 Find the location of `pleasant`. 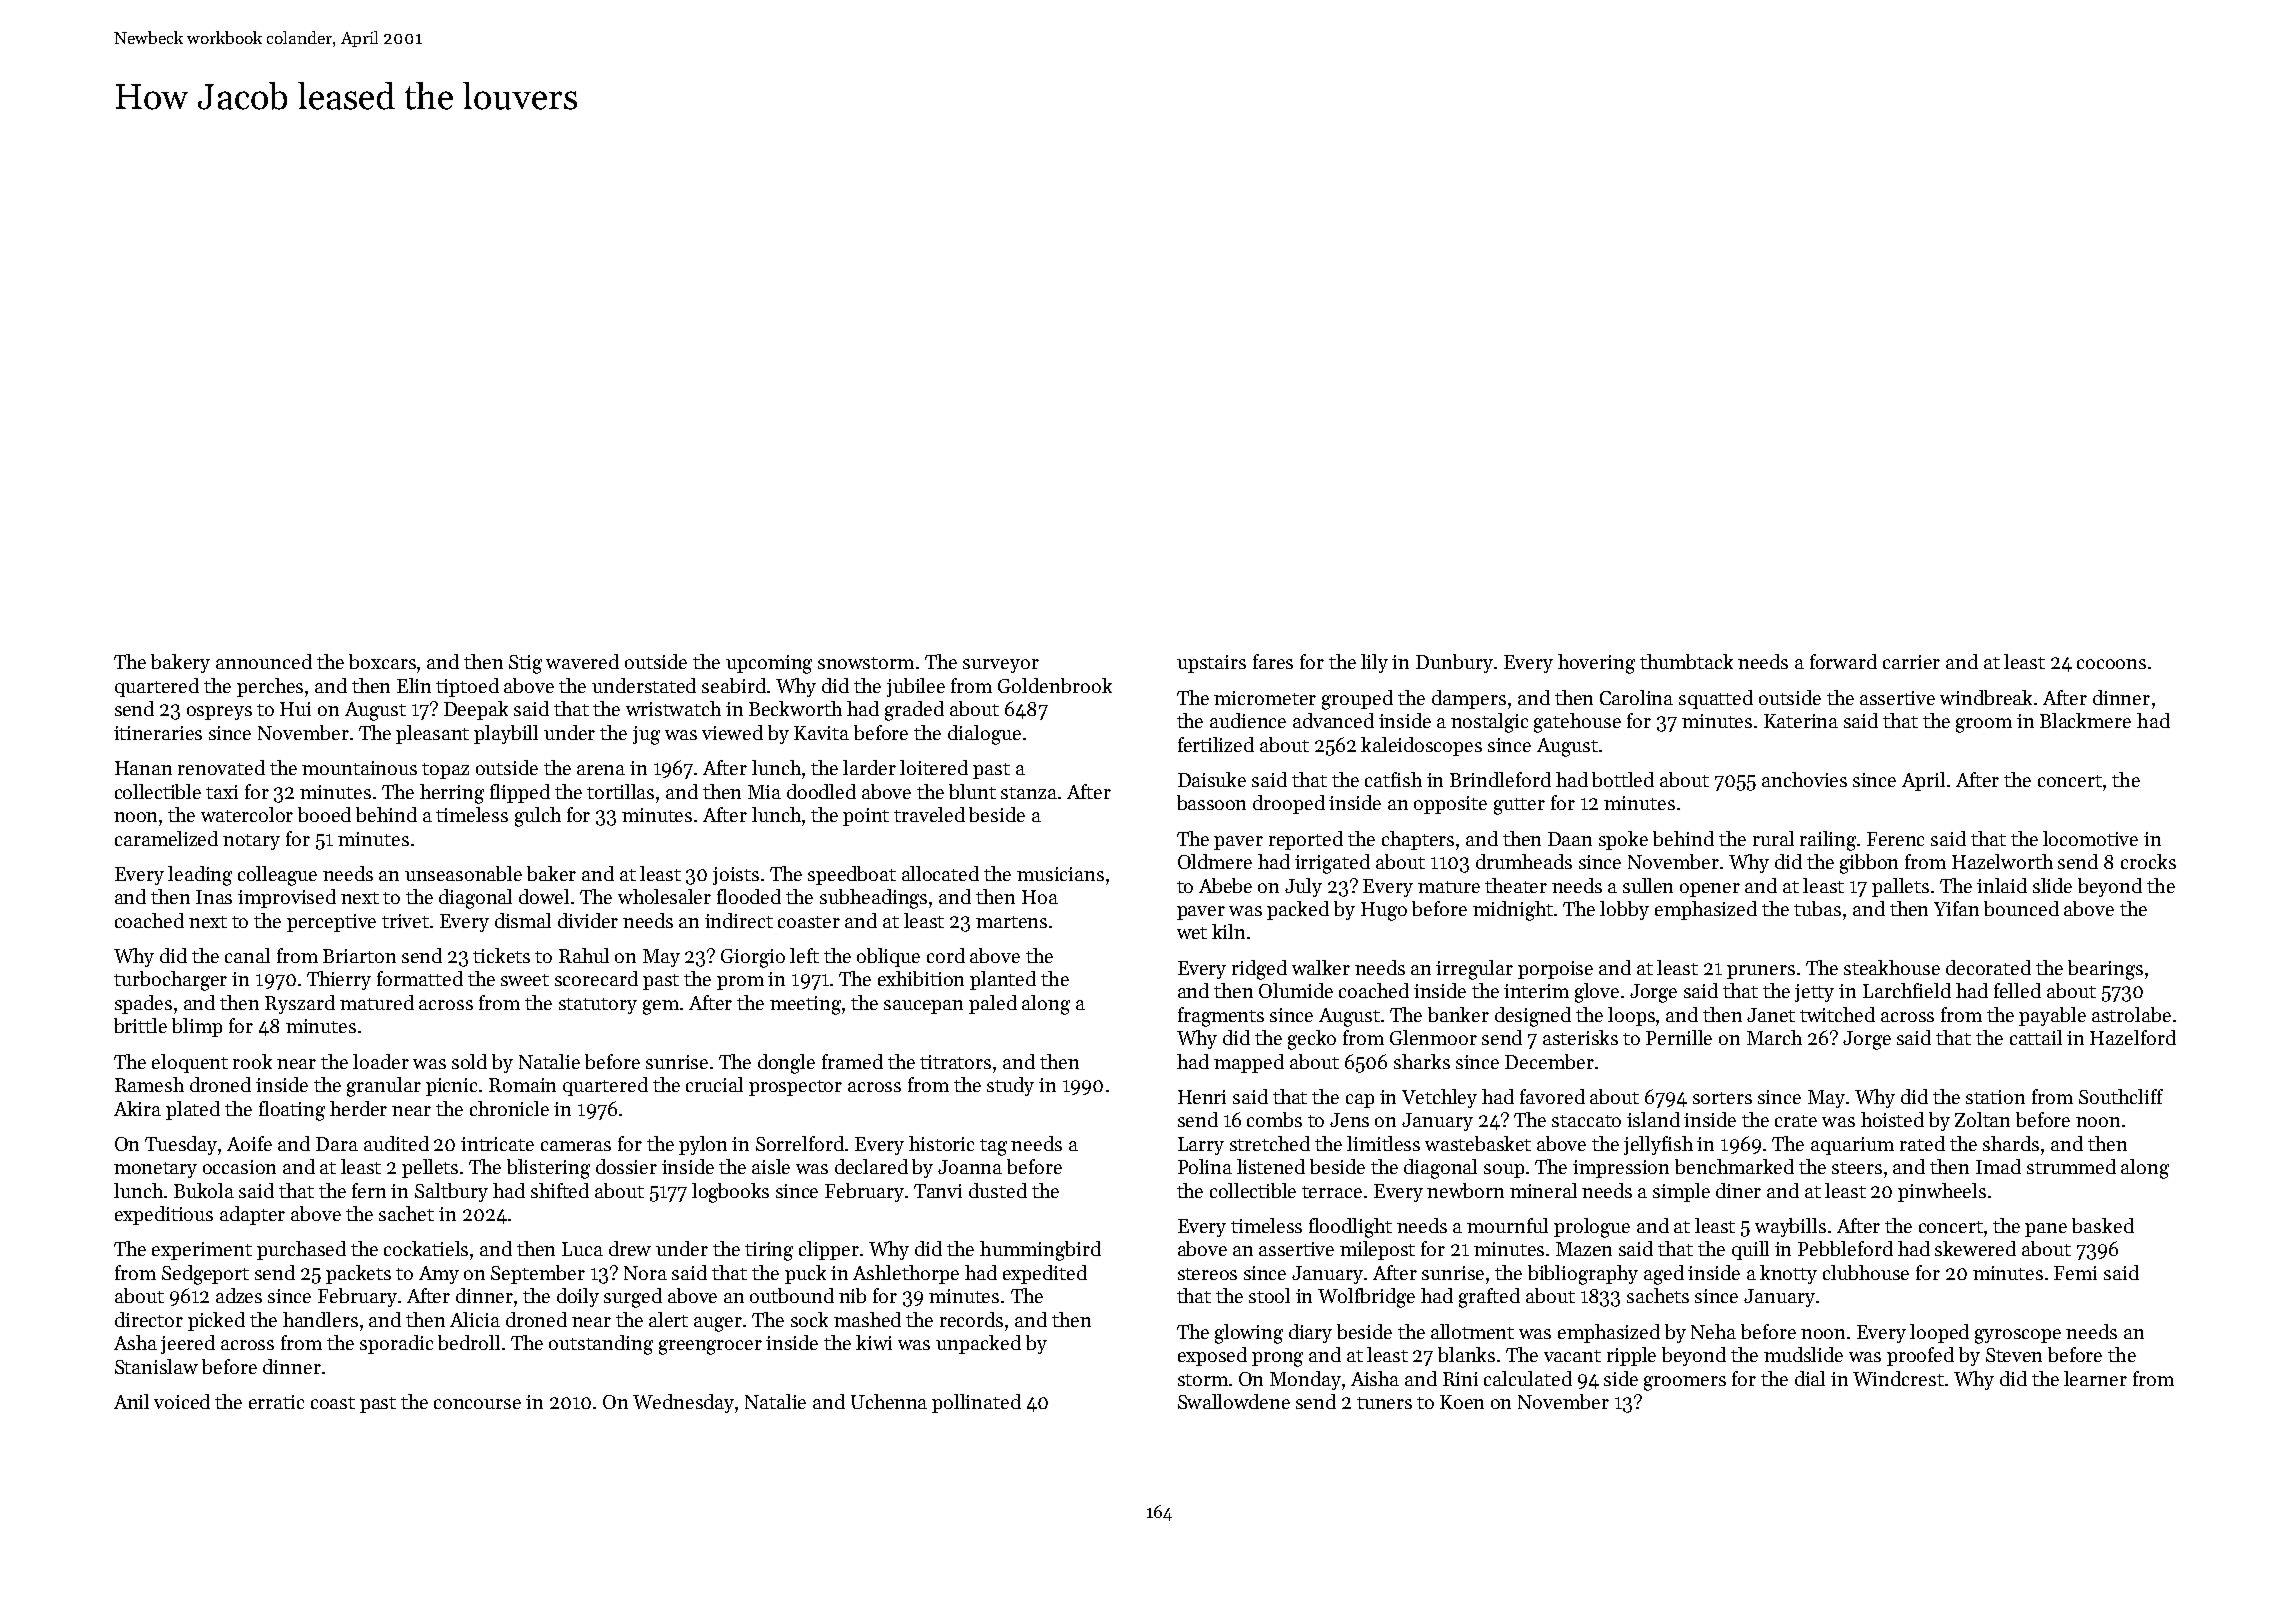

pleasant is located at coordinates (432, 734).
